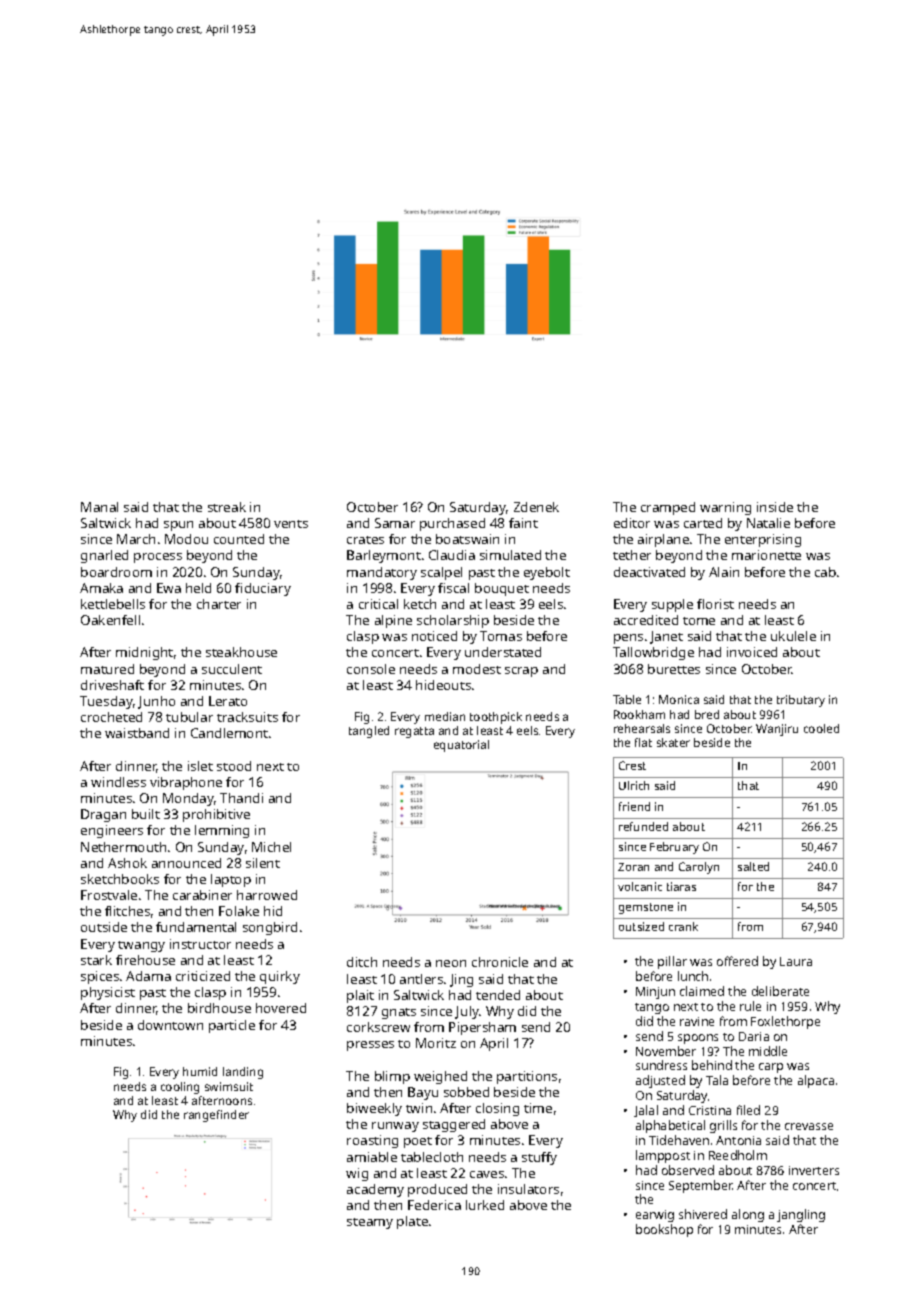 Image resolution: width=924 pixels, height=1308 pixels. I want to click on outside, so click(104, 927).
